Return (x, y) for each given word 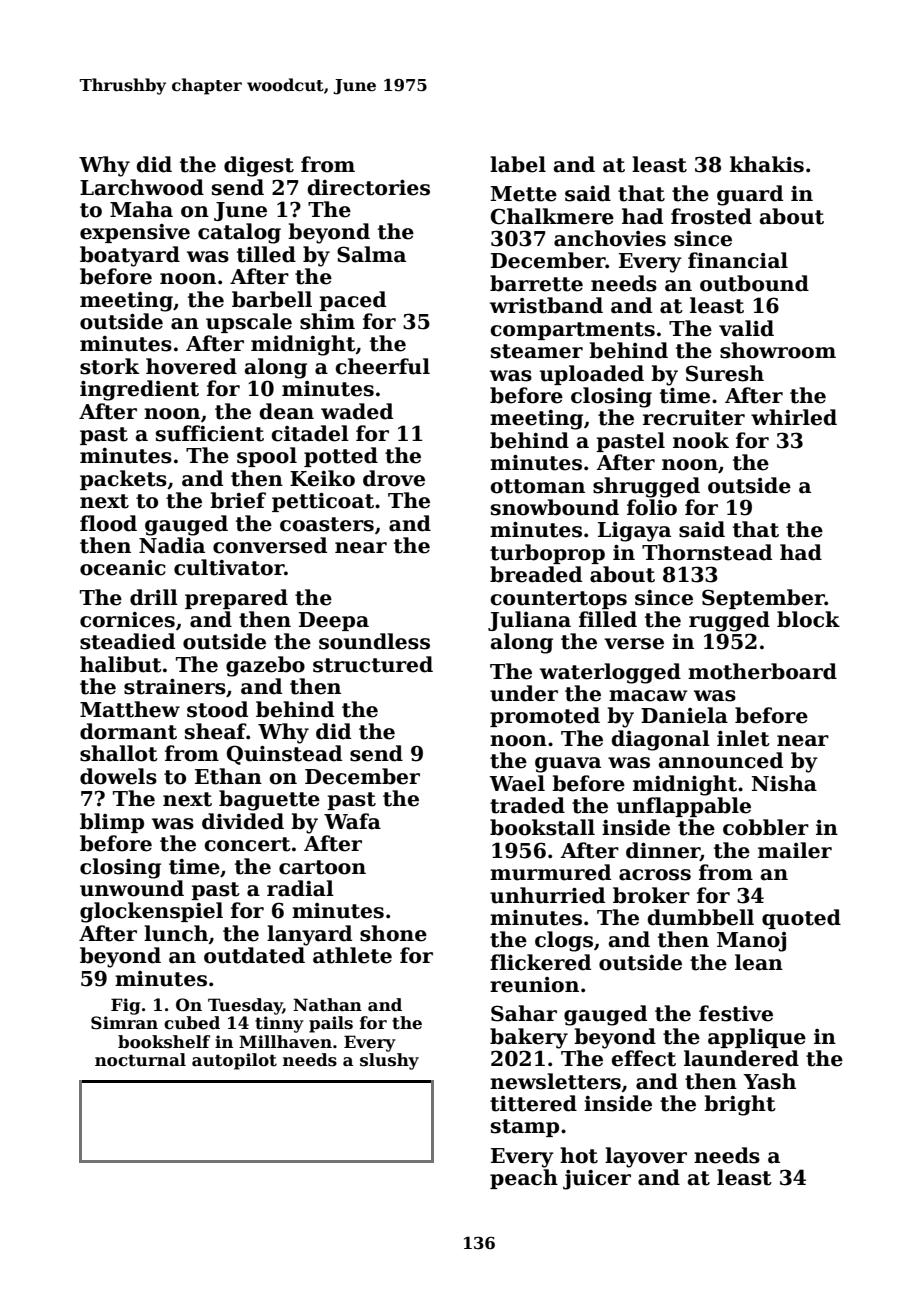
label (518, 164)
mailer (795, 850)
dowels (118, 776)
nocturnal (140, 1060)
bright (740, 1105)
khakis (767, 164)
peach (524, 1179)
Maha (141, 209)
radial (300, 888)
